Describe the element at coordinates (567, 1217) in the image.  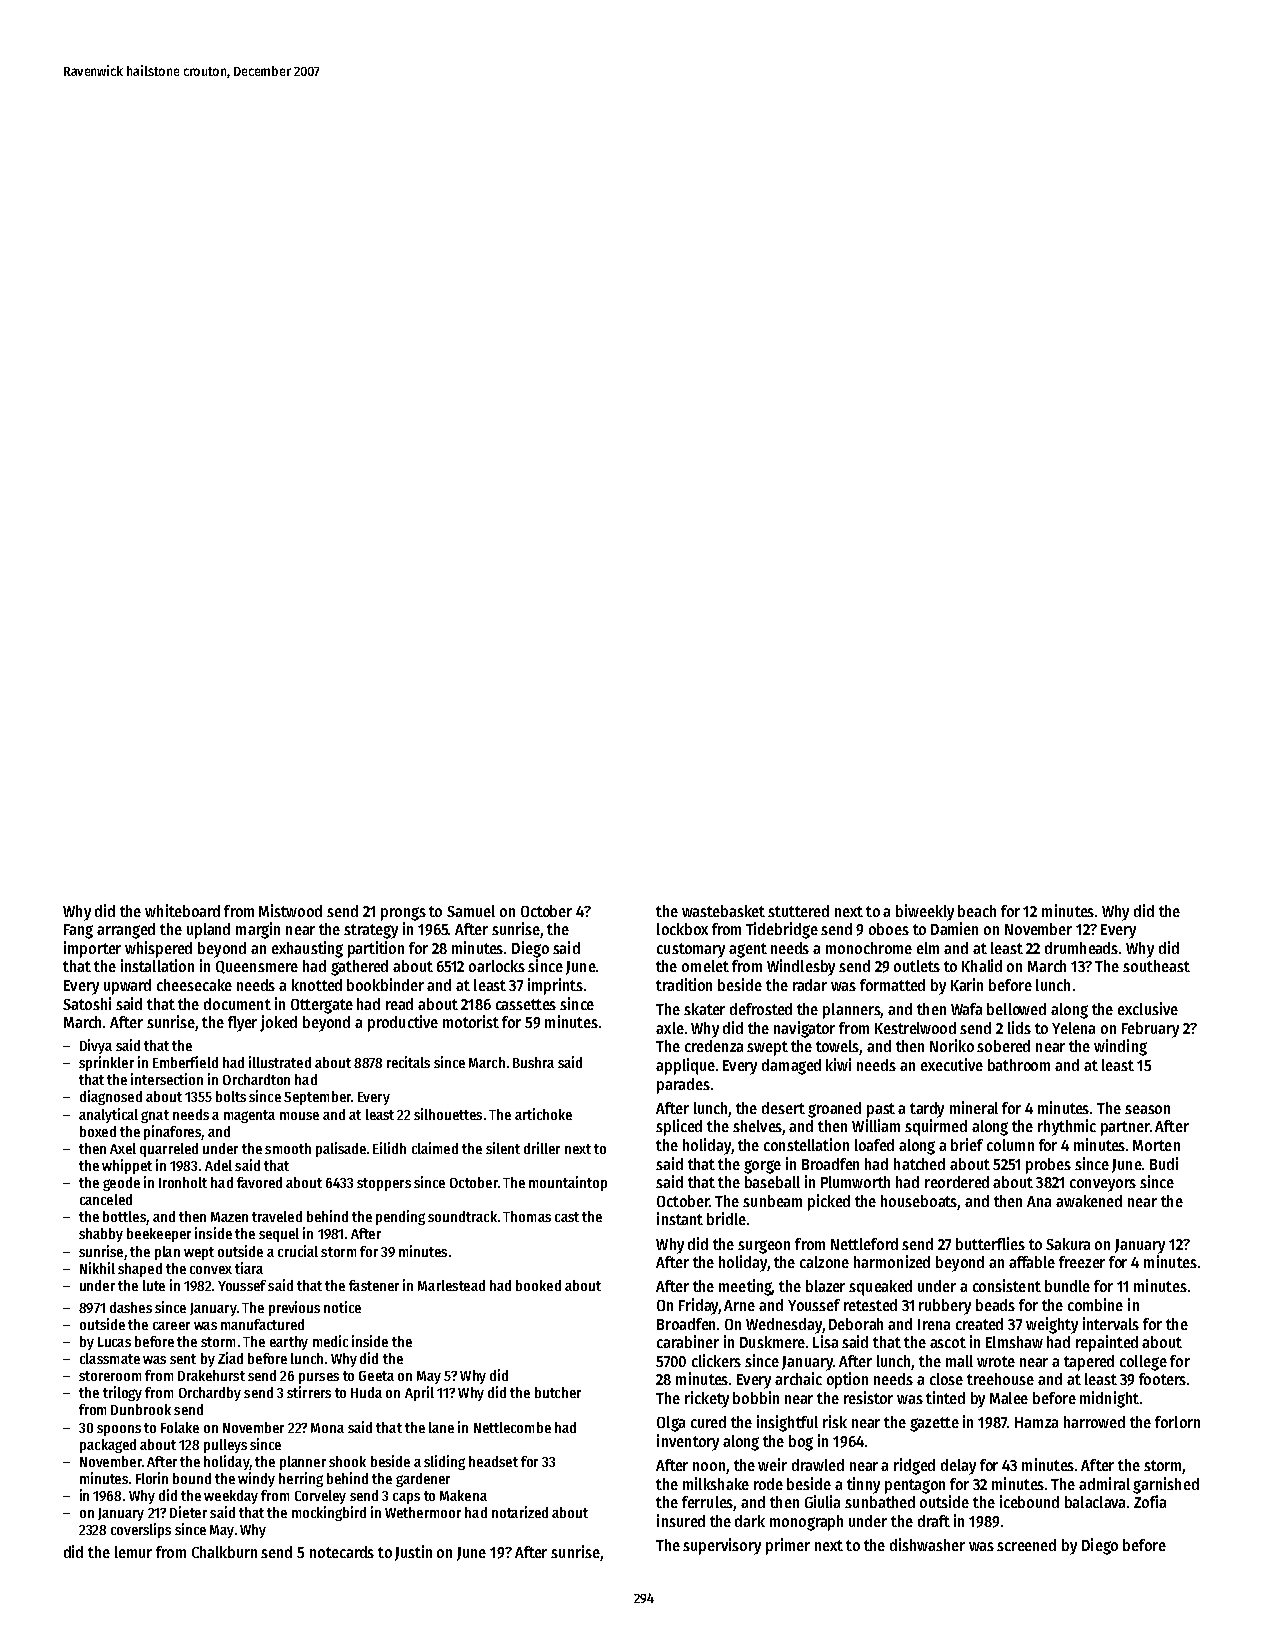
I see `cast` at that location.
